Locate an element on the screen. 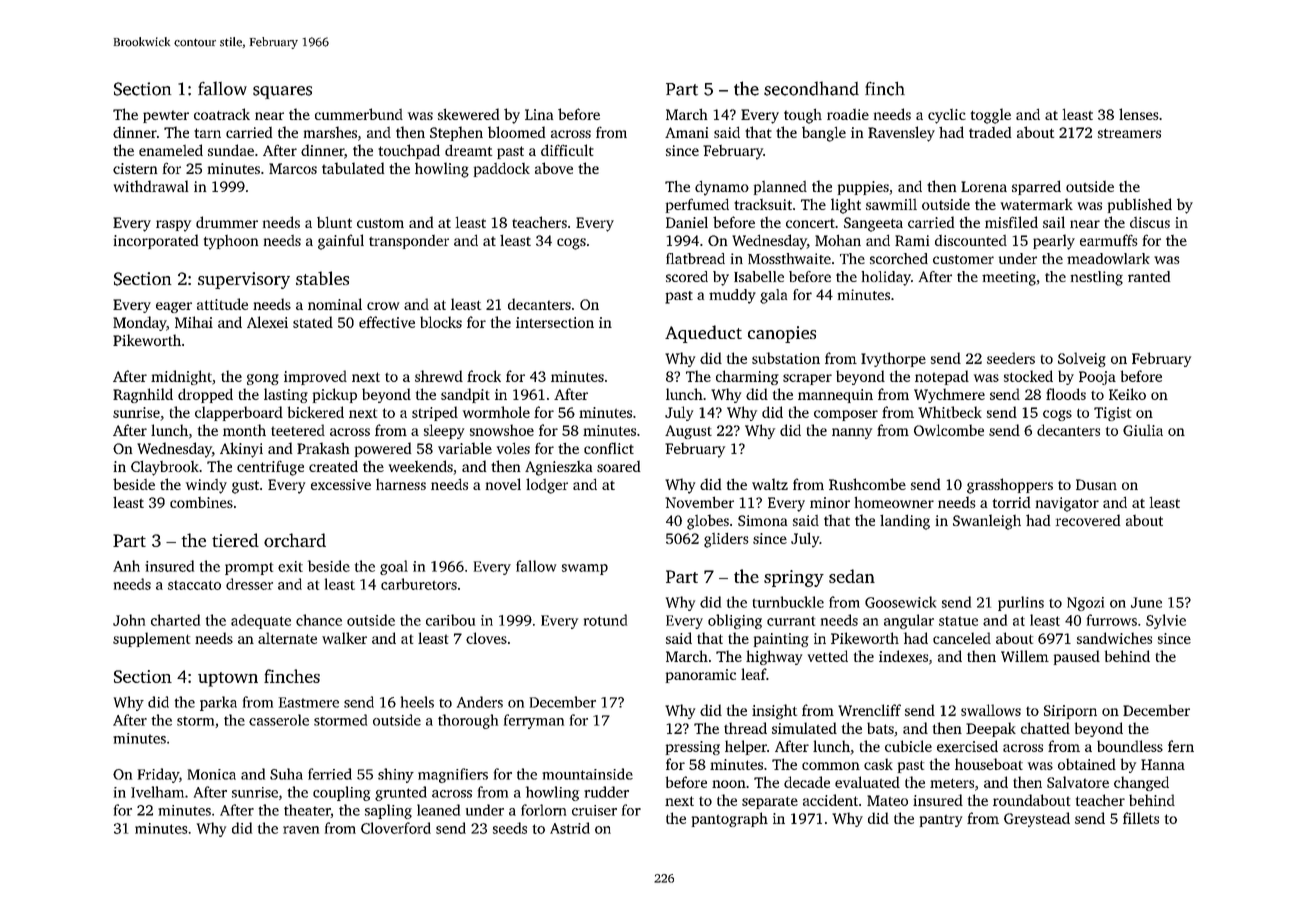 Image resolution: width=1308 pixels, height=924 pixels. Amani is located at coordinates (686, 132).
